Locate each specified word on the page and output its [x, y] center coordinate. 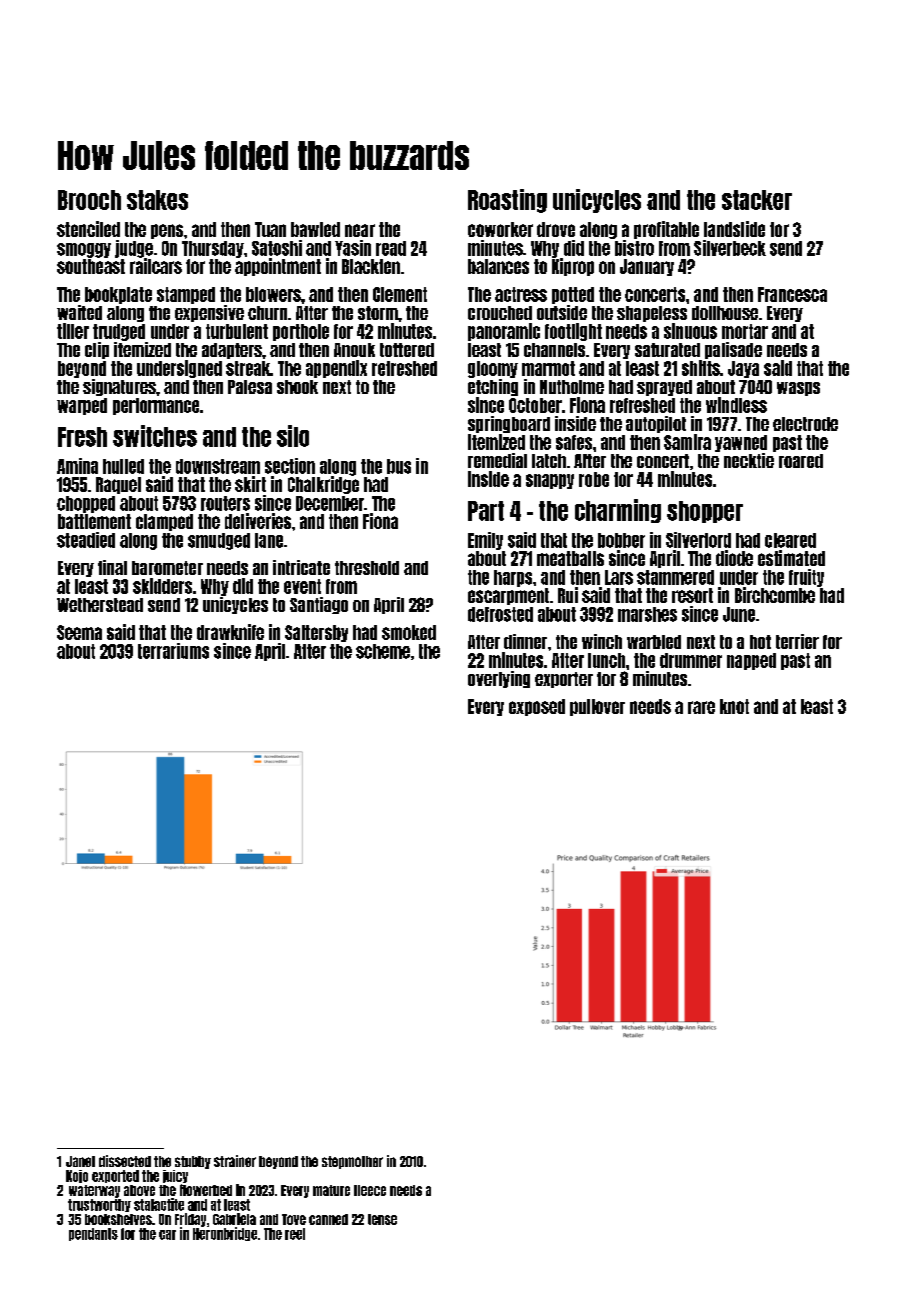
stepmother [352, 1162]
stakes [157, 200]
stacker [757, 200]
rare [701, 707]
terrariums [173, 651]
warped [82, 406]
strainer [235, 1161]
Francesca [792, 294]
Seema [79, 632]
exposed [537, 707]
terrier [797, 641]
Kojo [77, 1176]
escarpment [508, 596]
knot [734, 706]
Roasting [507, 201]
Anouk [354, 350]
